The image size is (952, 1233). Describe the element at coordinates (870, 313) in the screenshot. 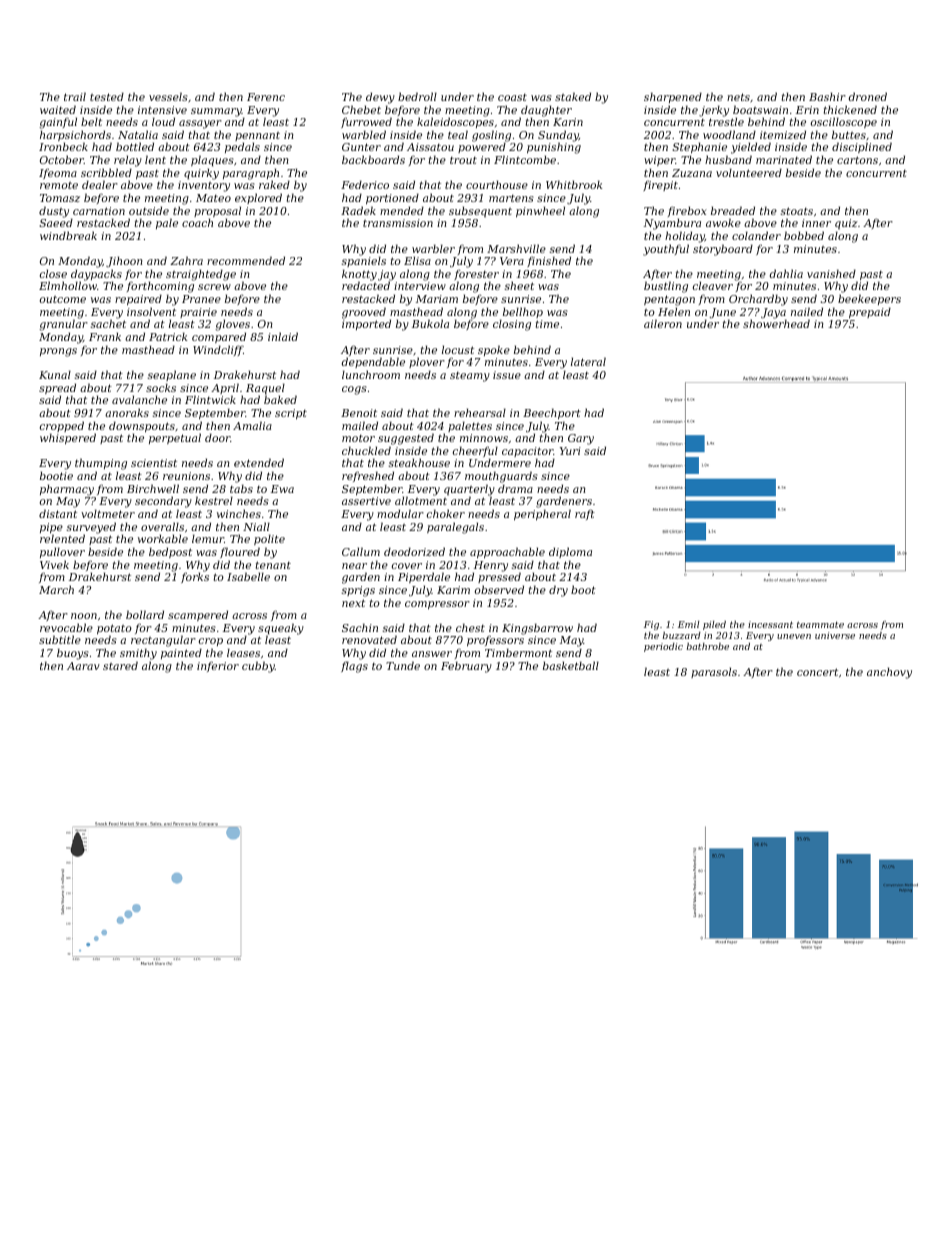

I see `prepaid` at that location.
